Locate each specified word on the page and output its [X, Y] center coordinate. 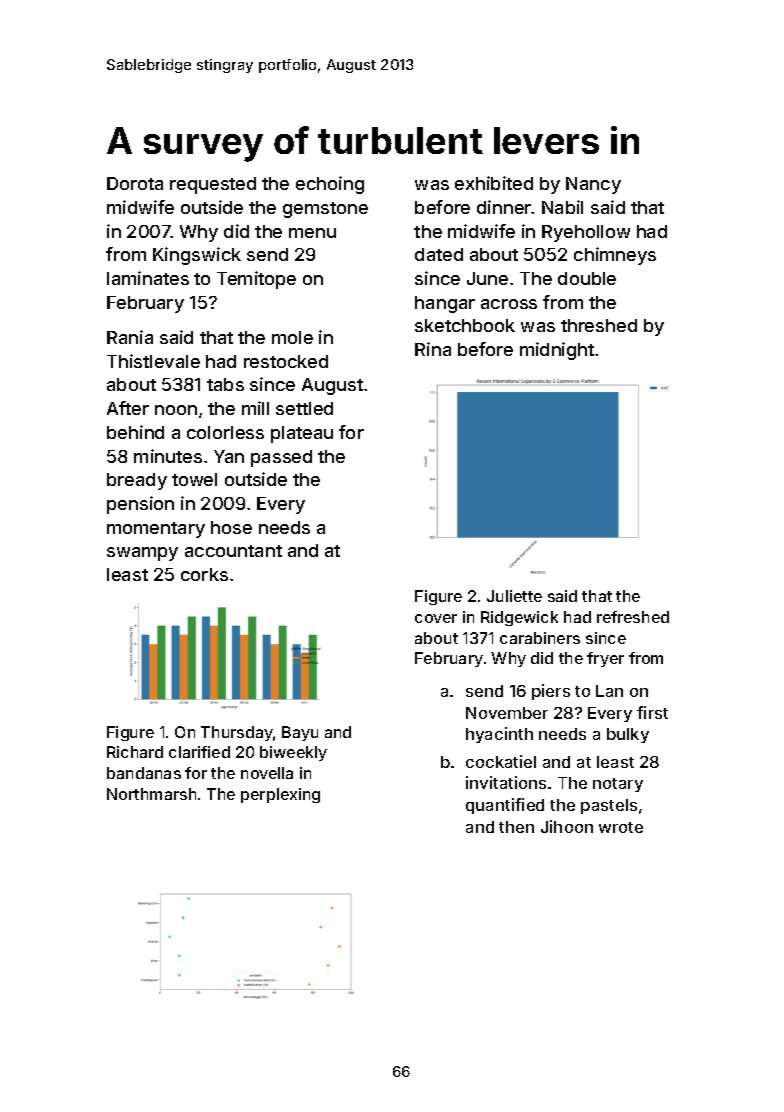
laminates [148, 278]
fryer [605, 659]
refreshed [633, 617]
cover [436, 618]
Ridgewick [519, 618]
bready [137, 481]
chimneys [615, 256]
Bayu [300, 733]
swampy [142, 554]
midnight [558, 351]
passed [281, 458]
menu [312, 233]
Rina [433, 349]
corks [204, 574]
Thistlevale [153, 361]
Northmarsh [151, 794]
